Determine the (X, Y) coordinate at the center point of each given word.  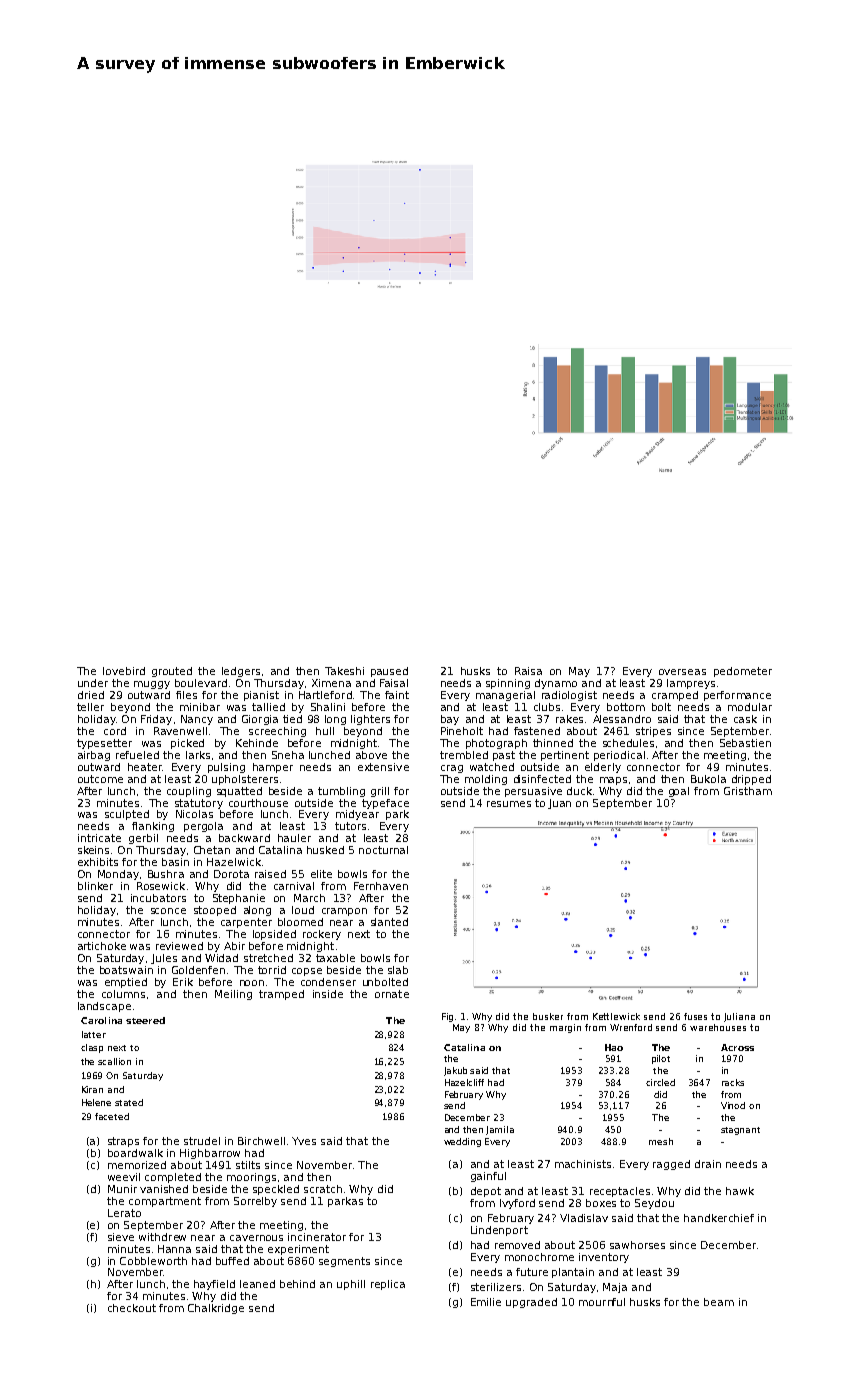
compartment (165, 1202)
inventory (604, 1258)
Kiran (92, 1089)
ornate (392, 994)
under (93, 683)
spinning (508, 684)
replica (388, 1285)
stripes (653, 732)
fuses (695, 1016)
